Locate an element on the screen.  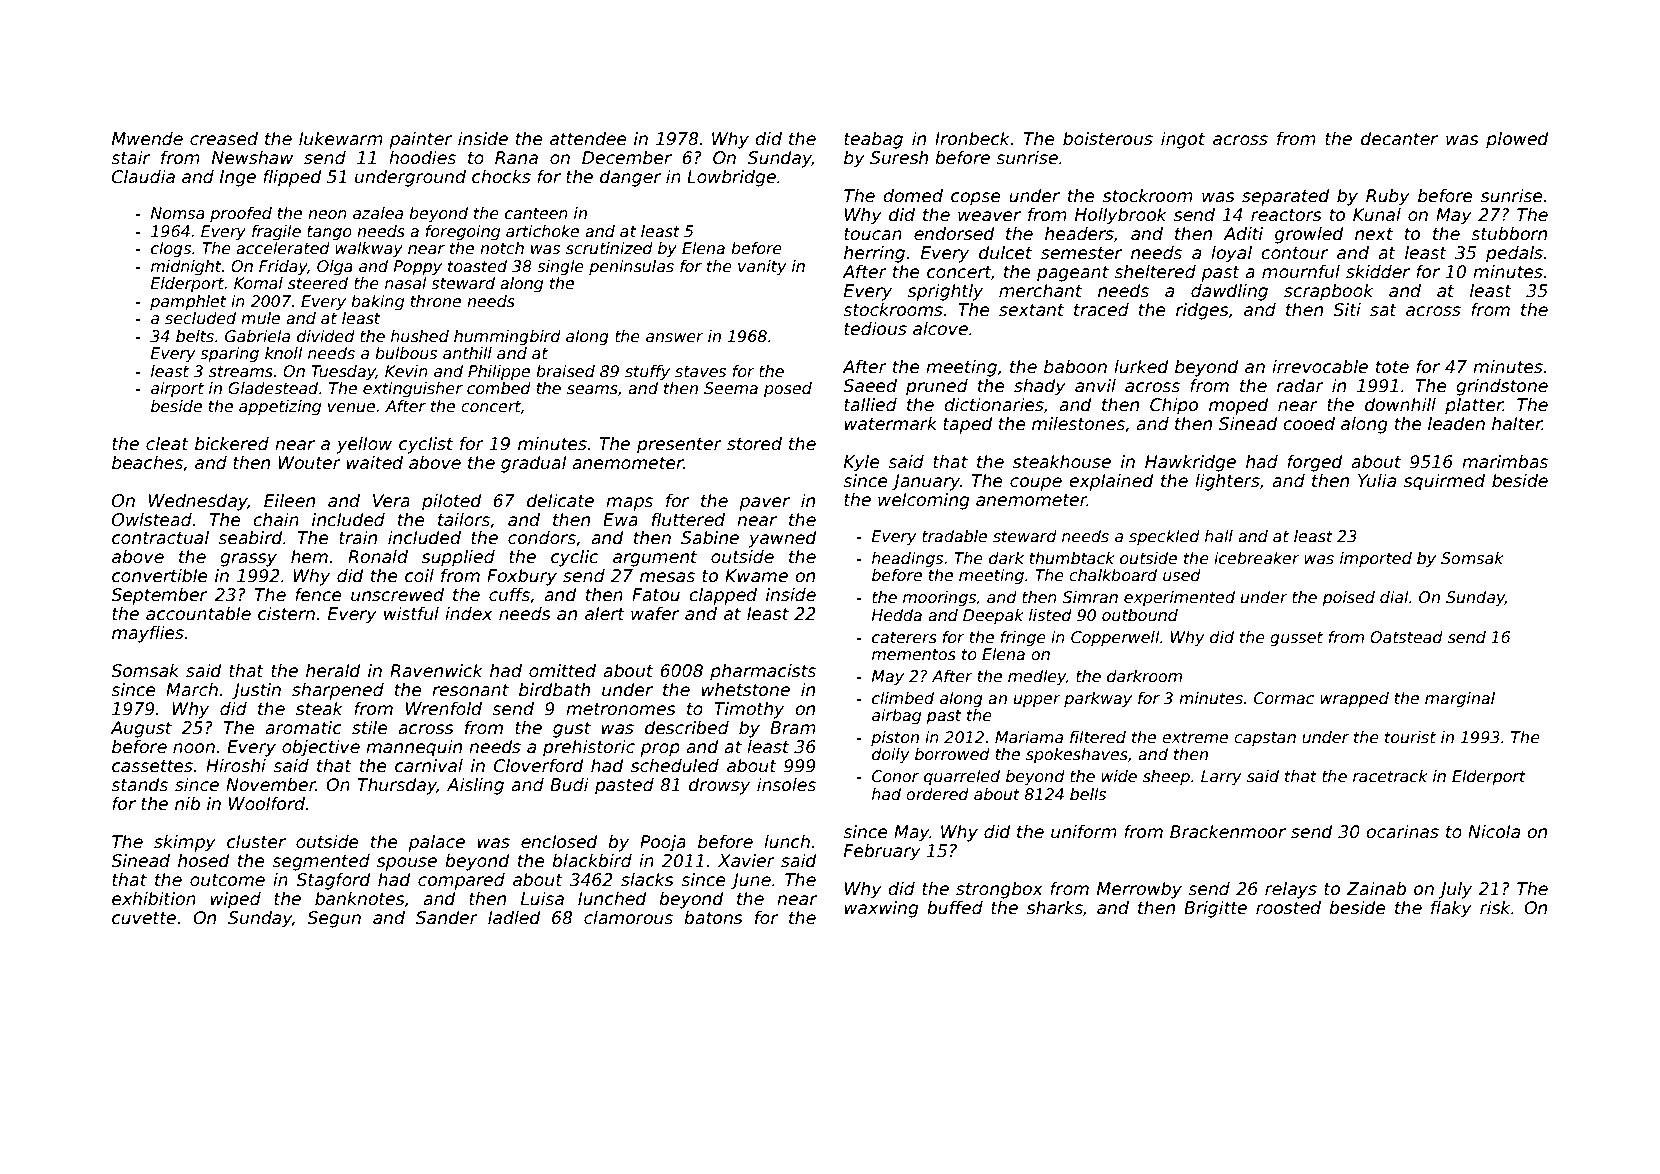
toucan is located at coordinates (873, 234).
